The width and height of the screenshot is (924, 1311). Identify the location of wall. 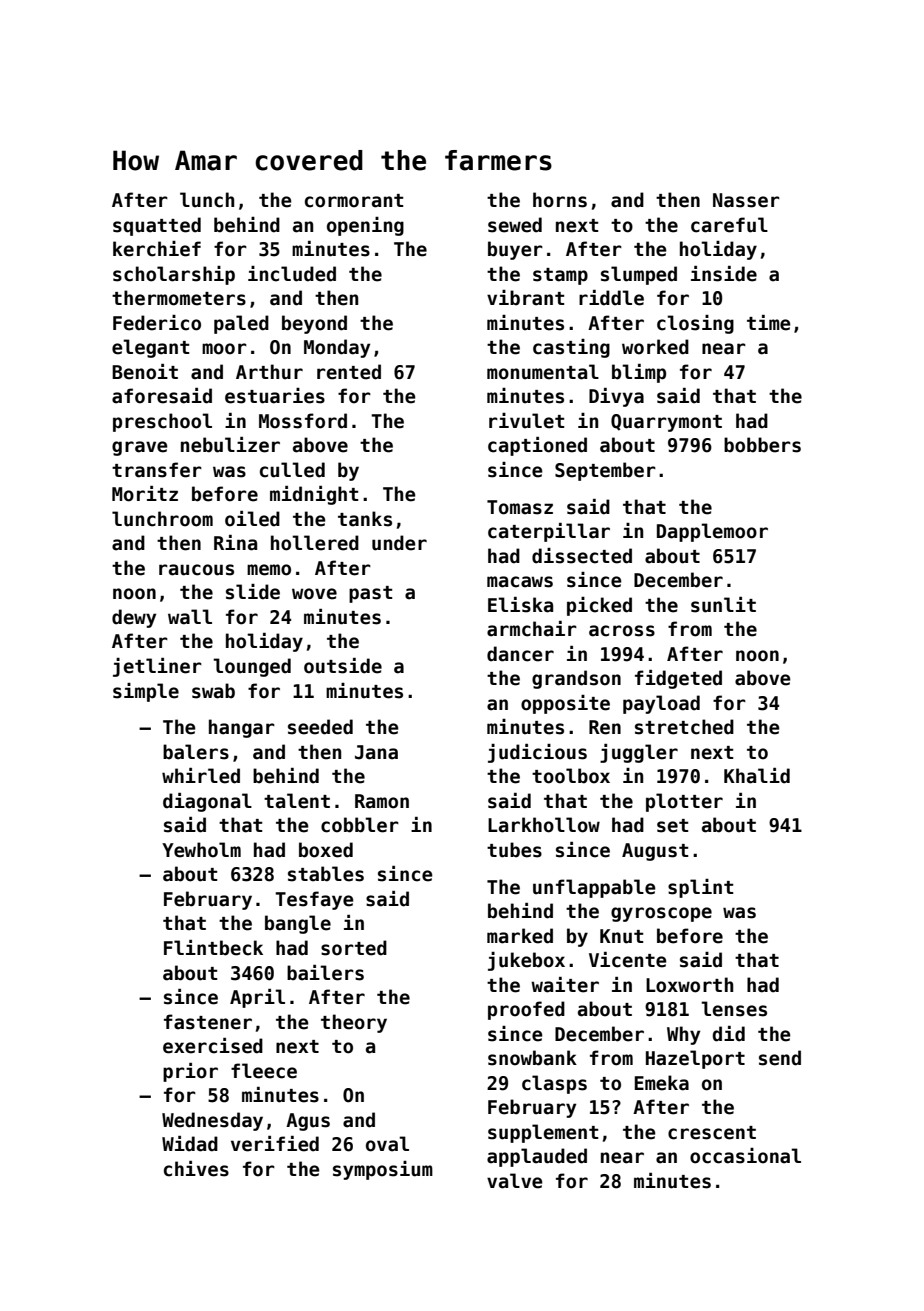
(190, 617).
